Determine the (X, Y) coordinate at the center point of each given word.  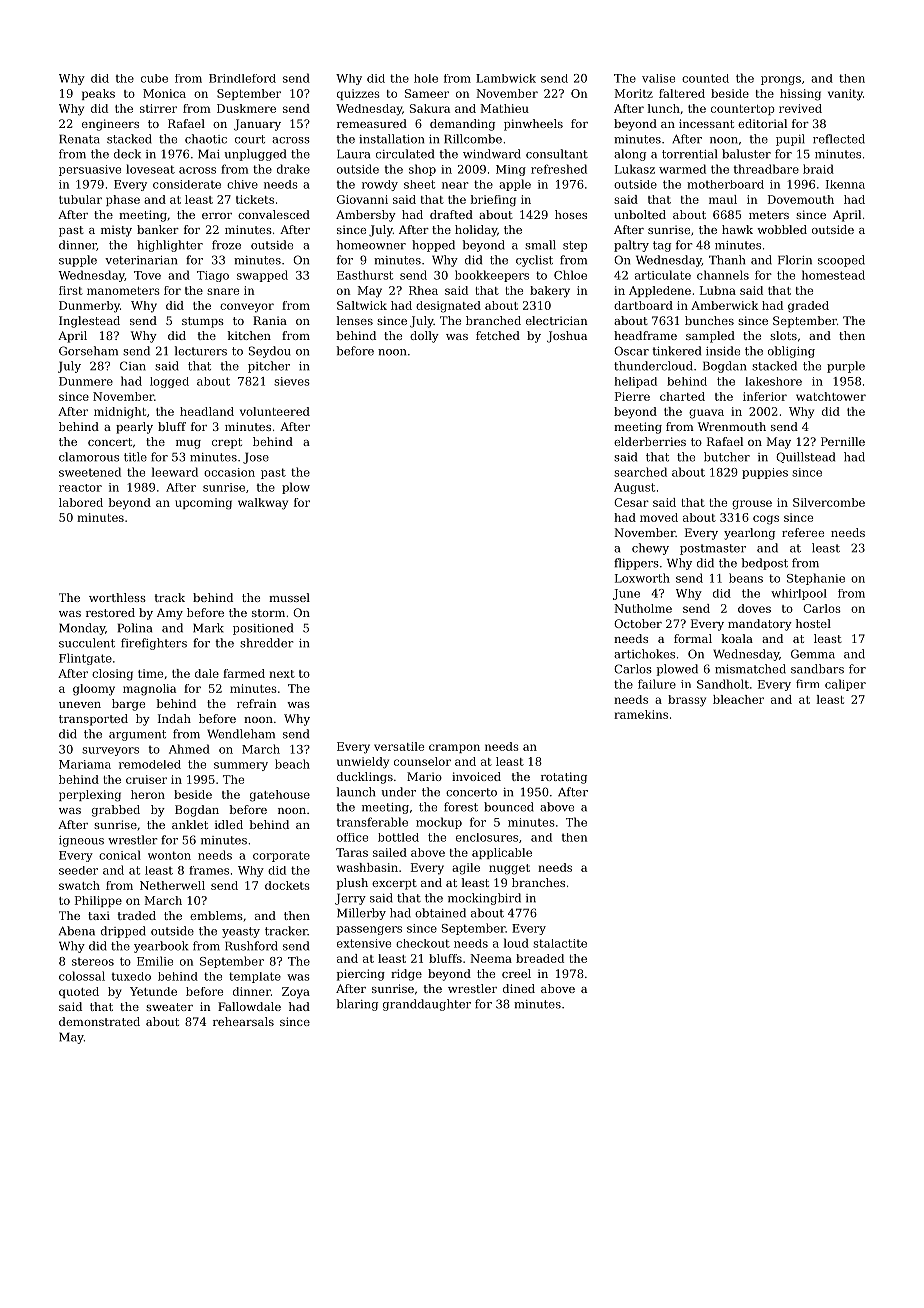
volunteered (275, 411)
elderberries (650, 441)
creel (516, 973)
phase (123, 200)
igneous (81, 841)
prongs (781, 80)
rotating (564, 778)
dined (519, 988)
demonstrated (99, 1021)
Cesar (631, 502)
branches (538, 882)
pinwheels (533, 125)
